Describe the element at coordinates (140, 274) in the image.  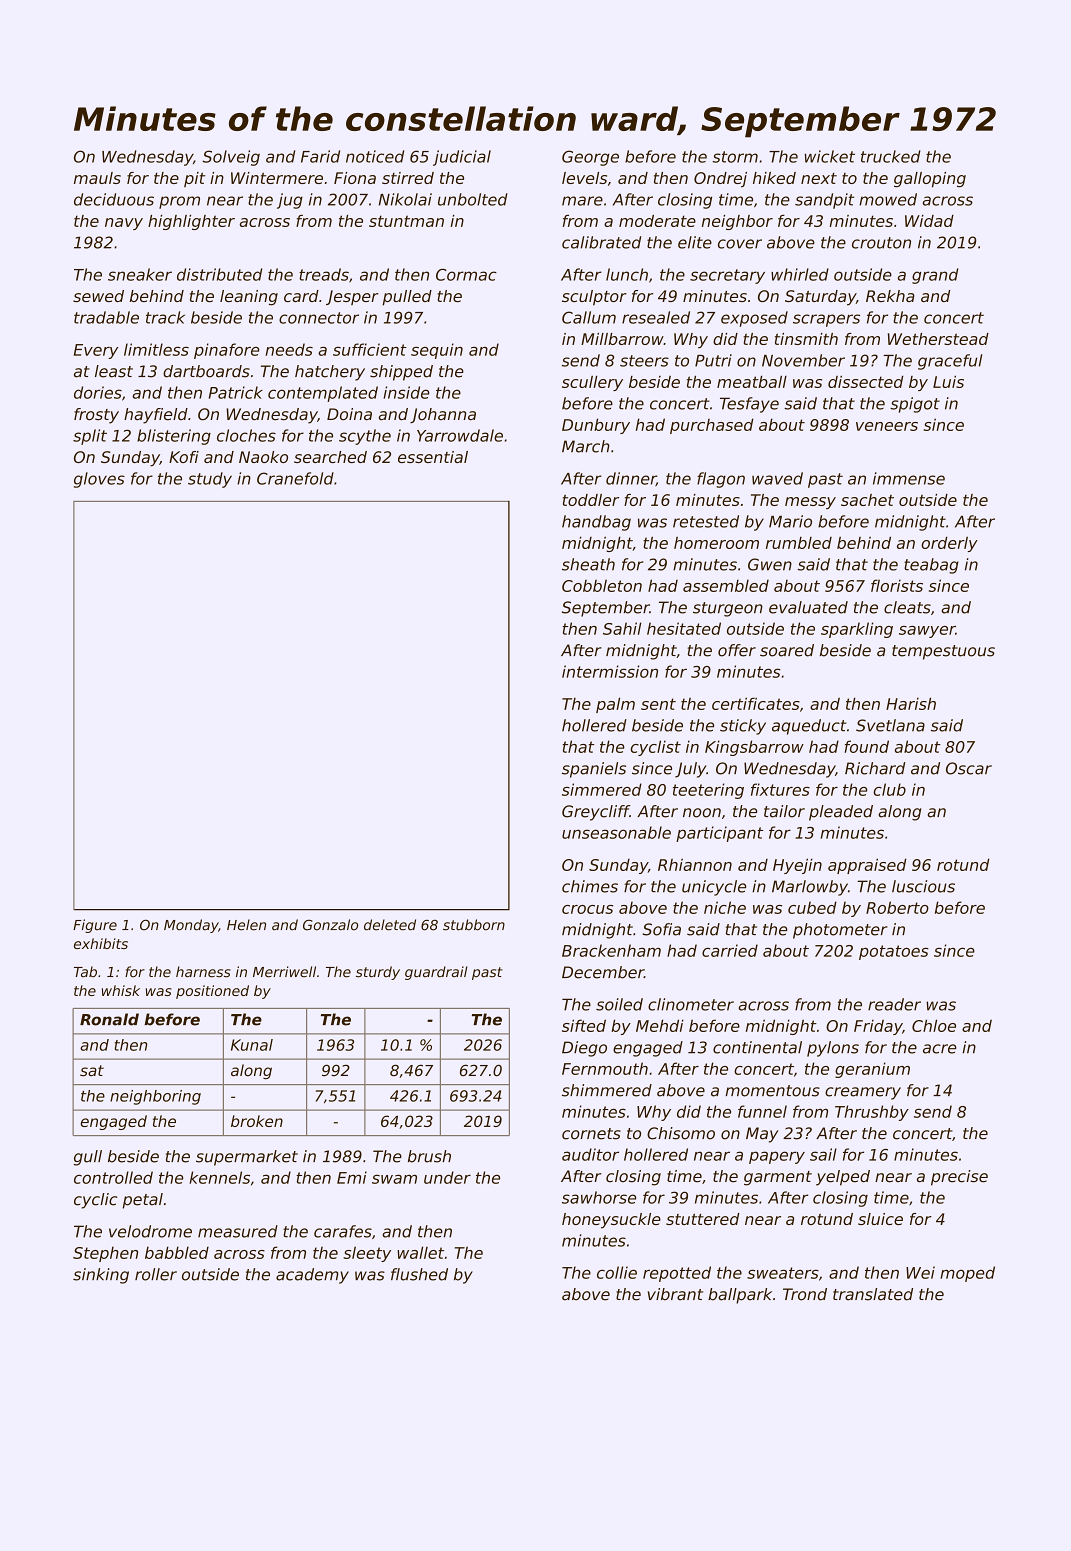
I see `sneaker` at that location.
